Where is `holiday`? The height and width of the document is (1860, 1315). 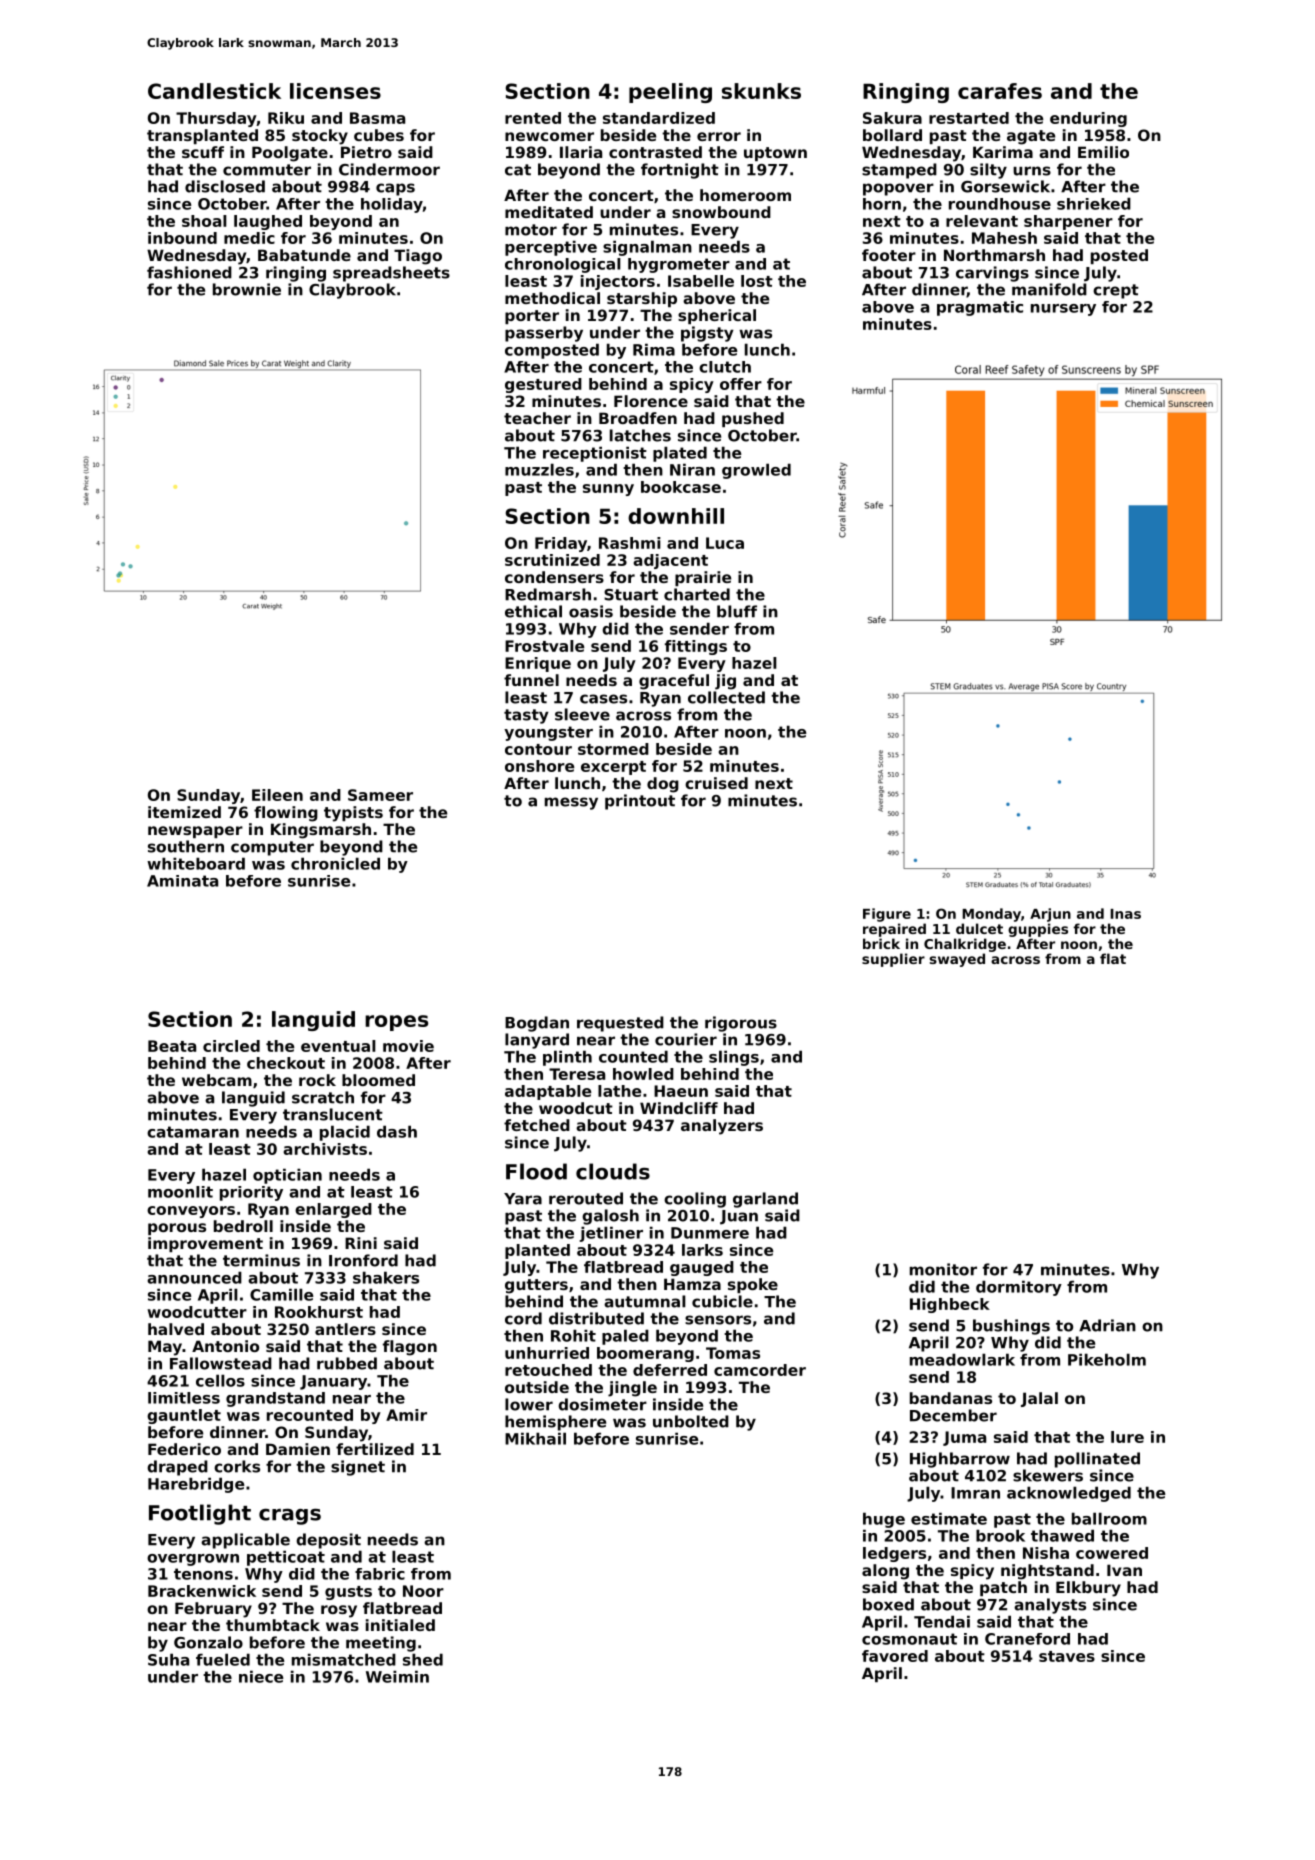
holiday is located at coordinates (392, 205).
